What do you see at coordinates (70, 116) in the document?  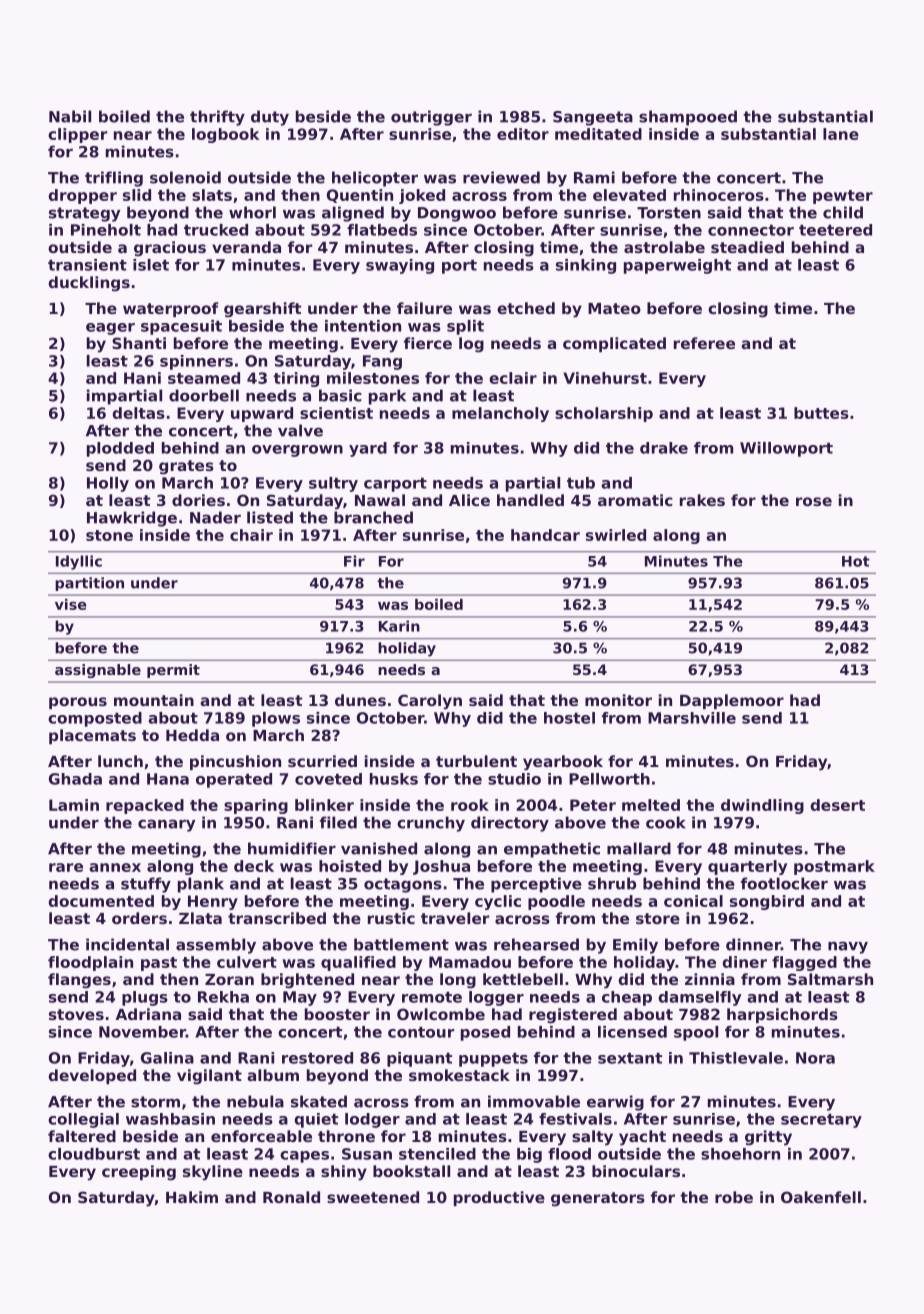 I see `Nabil` at bounding box center [70, 116].
